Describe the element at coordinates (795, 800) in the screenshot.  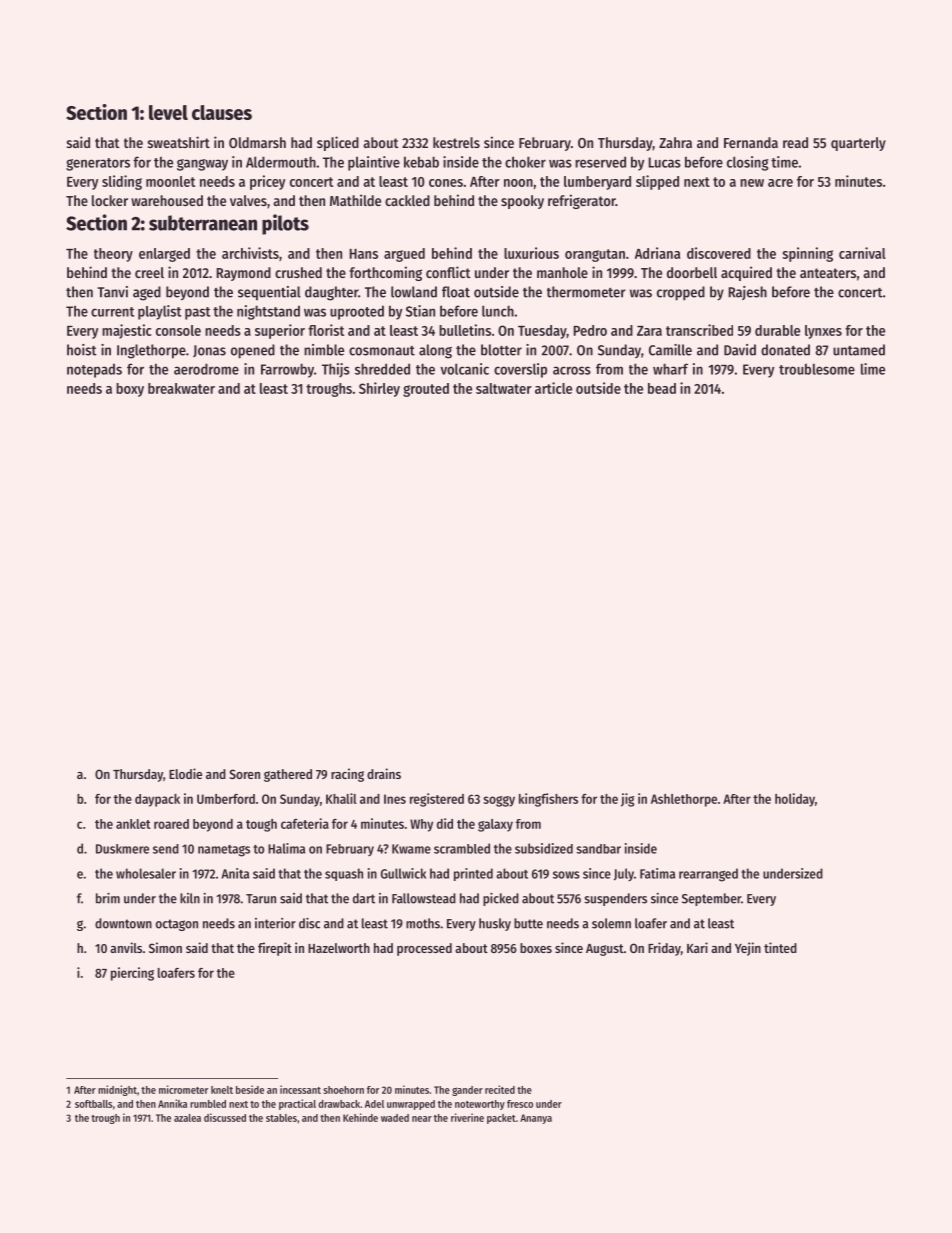
I see `holiday` at that location.
